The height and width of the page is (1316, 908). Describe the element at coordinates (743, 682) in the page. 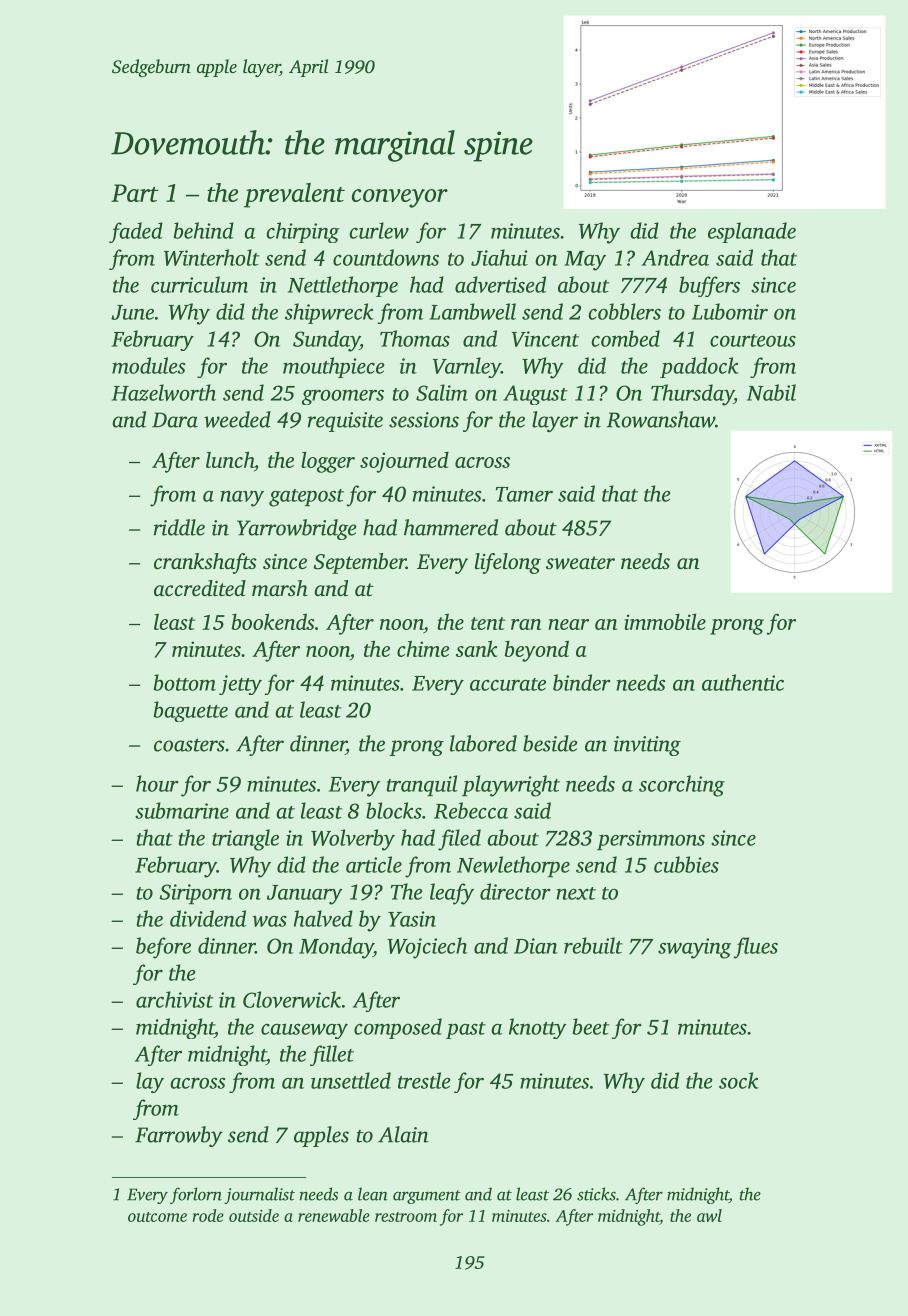

I see `authentic` at that location.
